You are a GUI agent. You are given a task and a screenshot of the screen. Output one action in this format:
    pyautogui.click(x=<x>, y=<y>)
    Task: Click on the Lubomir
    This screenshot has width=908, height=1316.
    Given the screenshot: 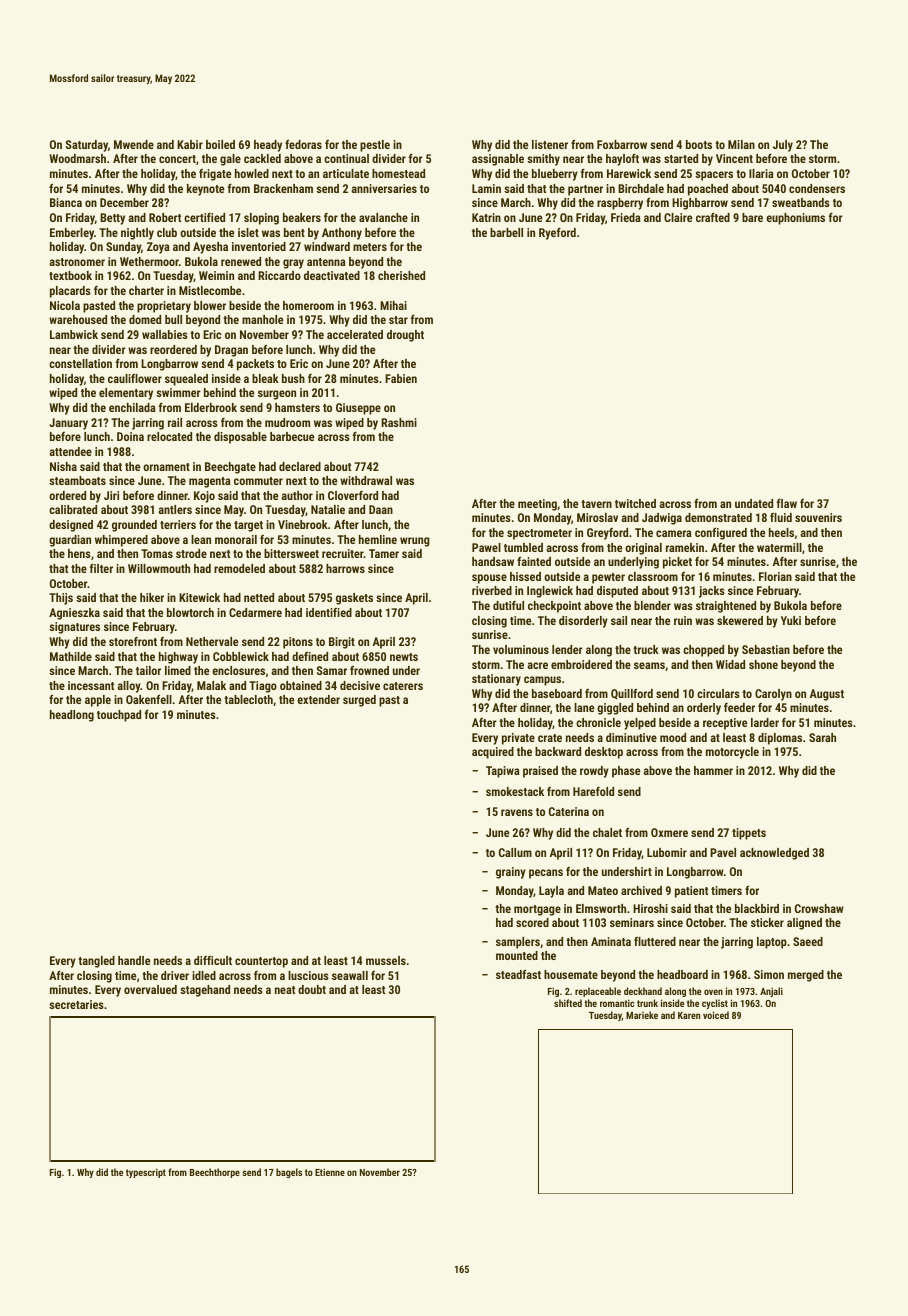 What is the action you would take?
    pyautogui.click(x=667, y=852)
